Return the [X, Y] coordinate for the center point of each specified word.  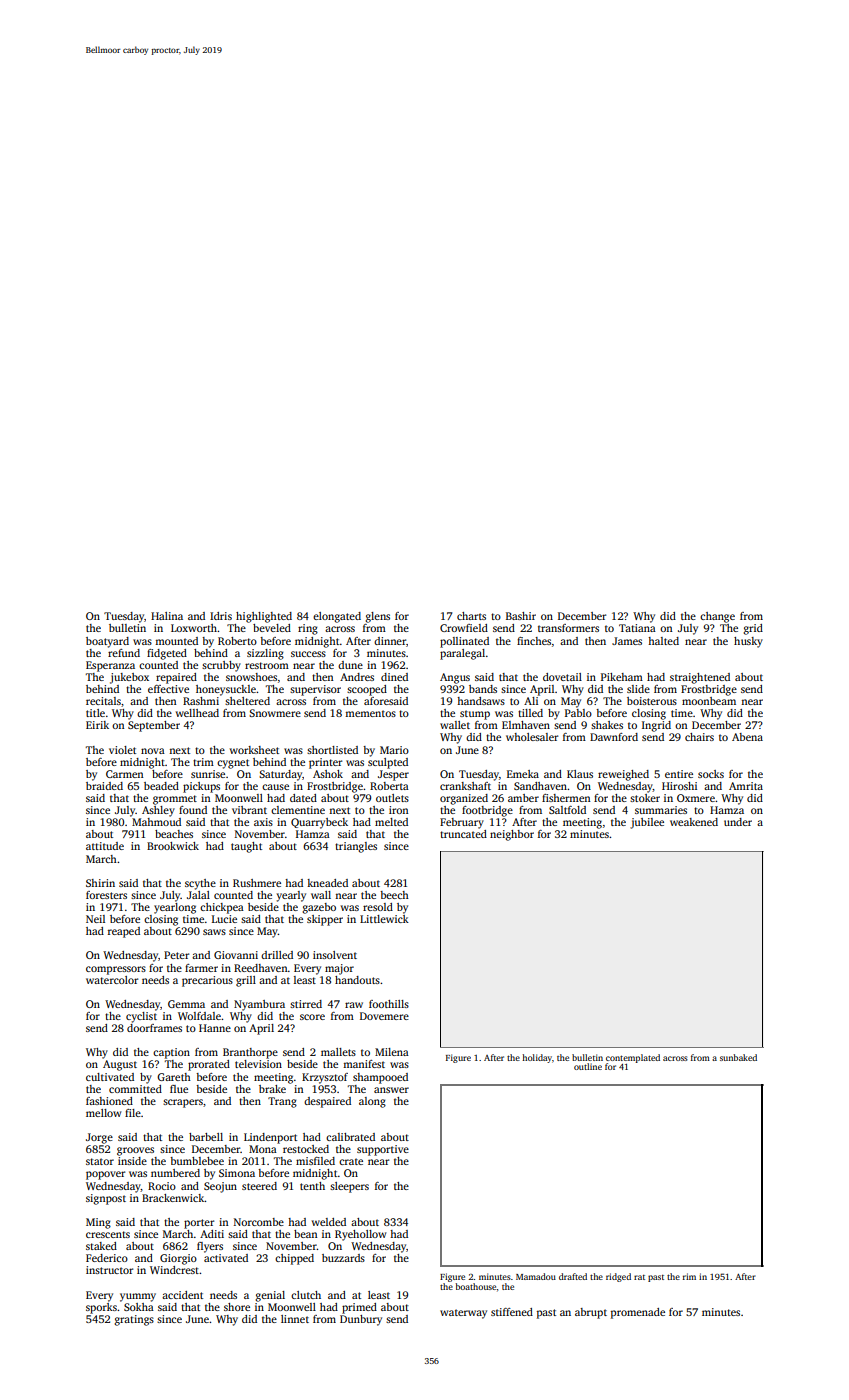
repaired [176, 678]
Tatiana [637, 628]
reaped [124, 932]
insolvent [335, 955]
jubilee [647, 823]
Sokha [139, 1307]
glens [377, 617]
